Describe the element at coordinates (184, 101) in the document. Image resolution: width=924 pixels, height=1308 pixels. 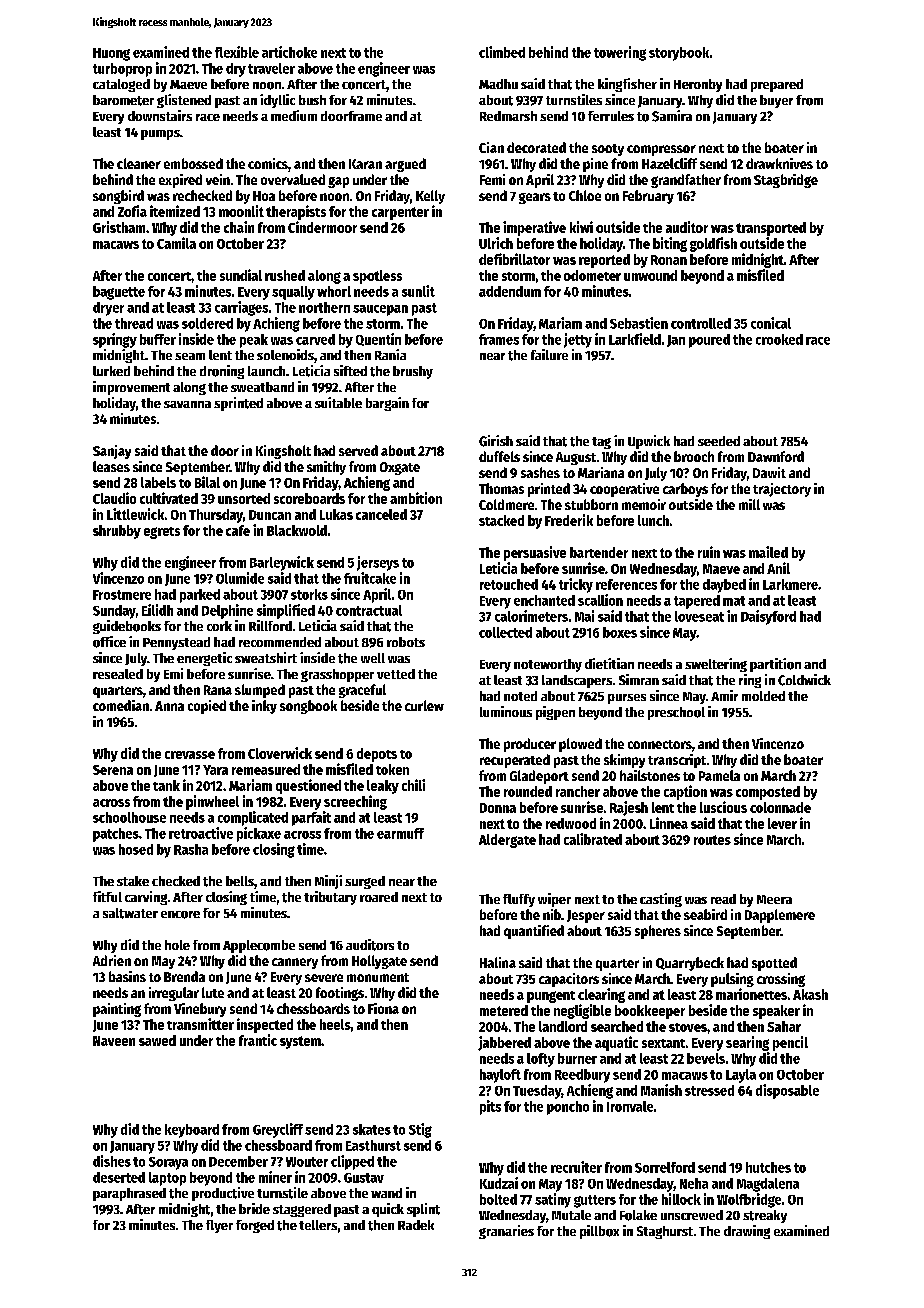
I see `glistened` at that location.
